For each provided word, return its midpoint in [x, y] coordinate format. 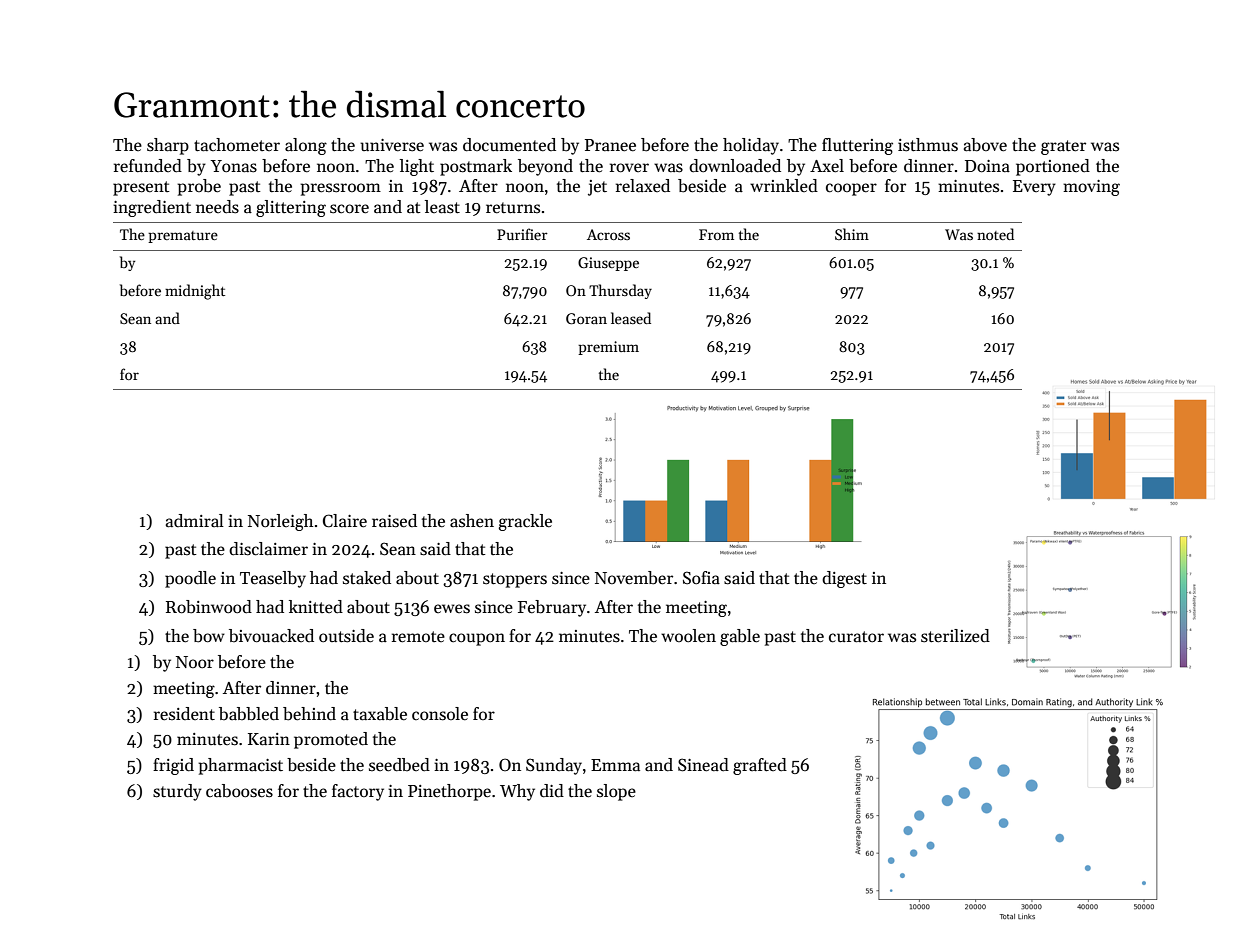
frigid [173, 766]
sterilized [955, 636]
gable [740, 637]
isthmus [928, 145]
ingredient [152, 208]
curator [856, 637]
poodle [190, 579]
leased [631, 318]
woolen [688, 635]
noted [995, 234]
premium [608, 348]
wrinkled [784, 186]
